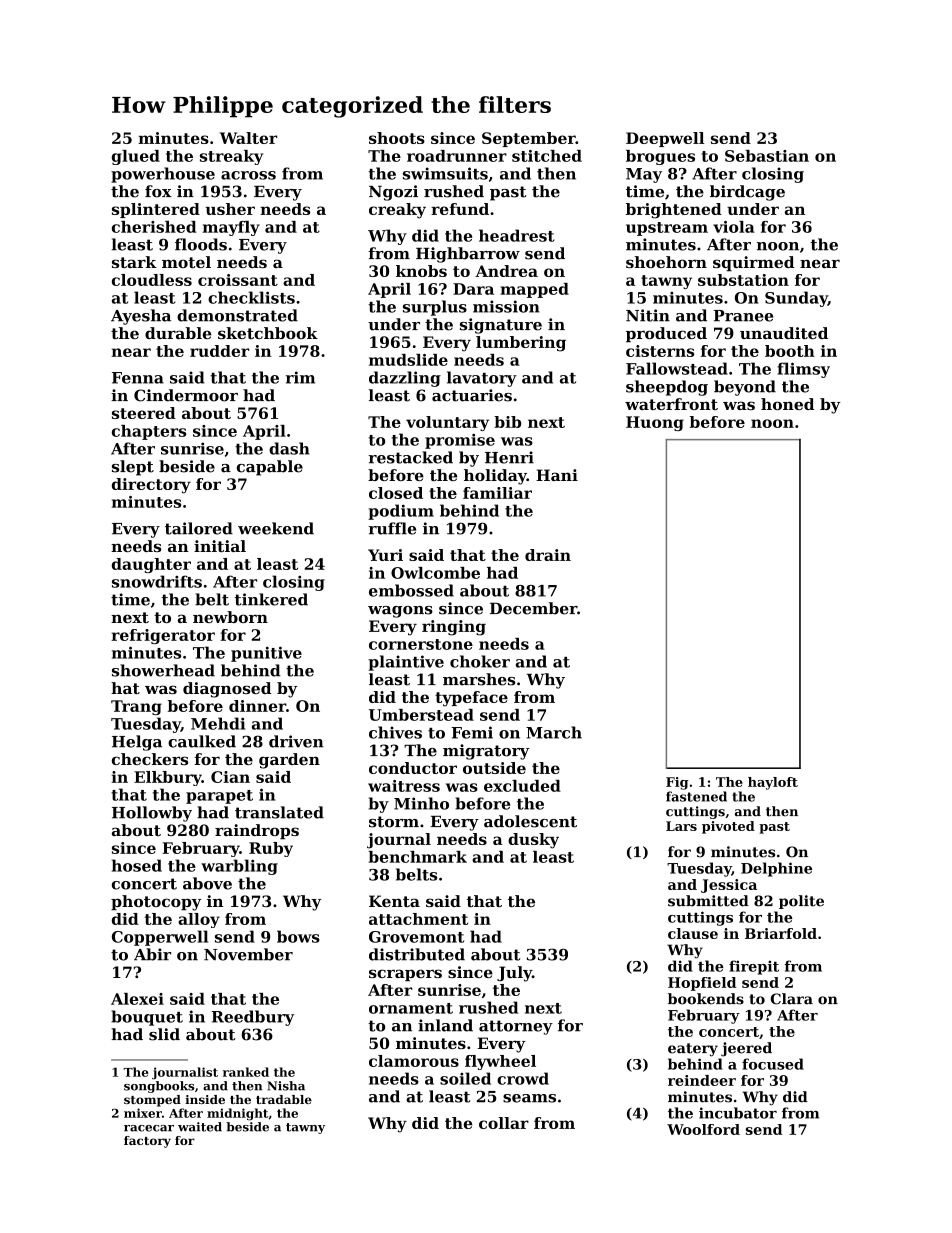  I want to click on Walter, so click(248, 138).
